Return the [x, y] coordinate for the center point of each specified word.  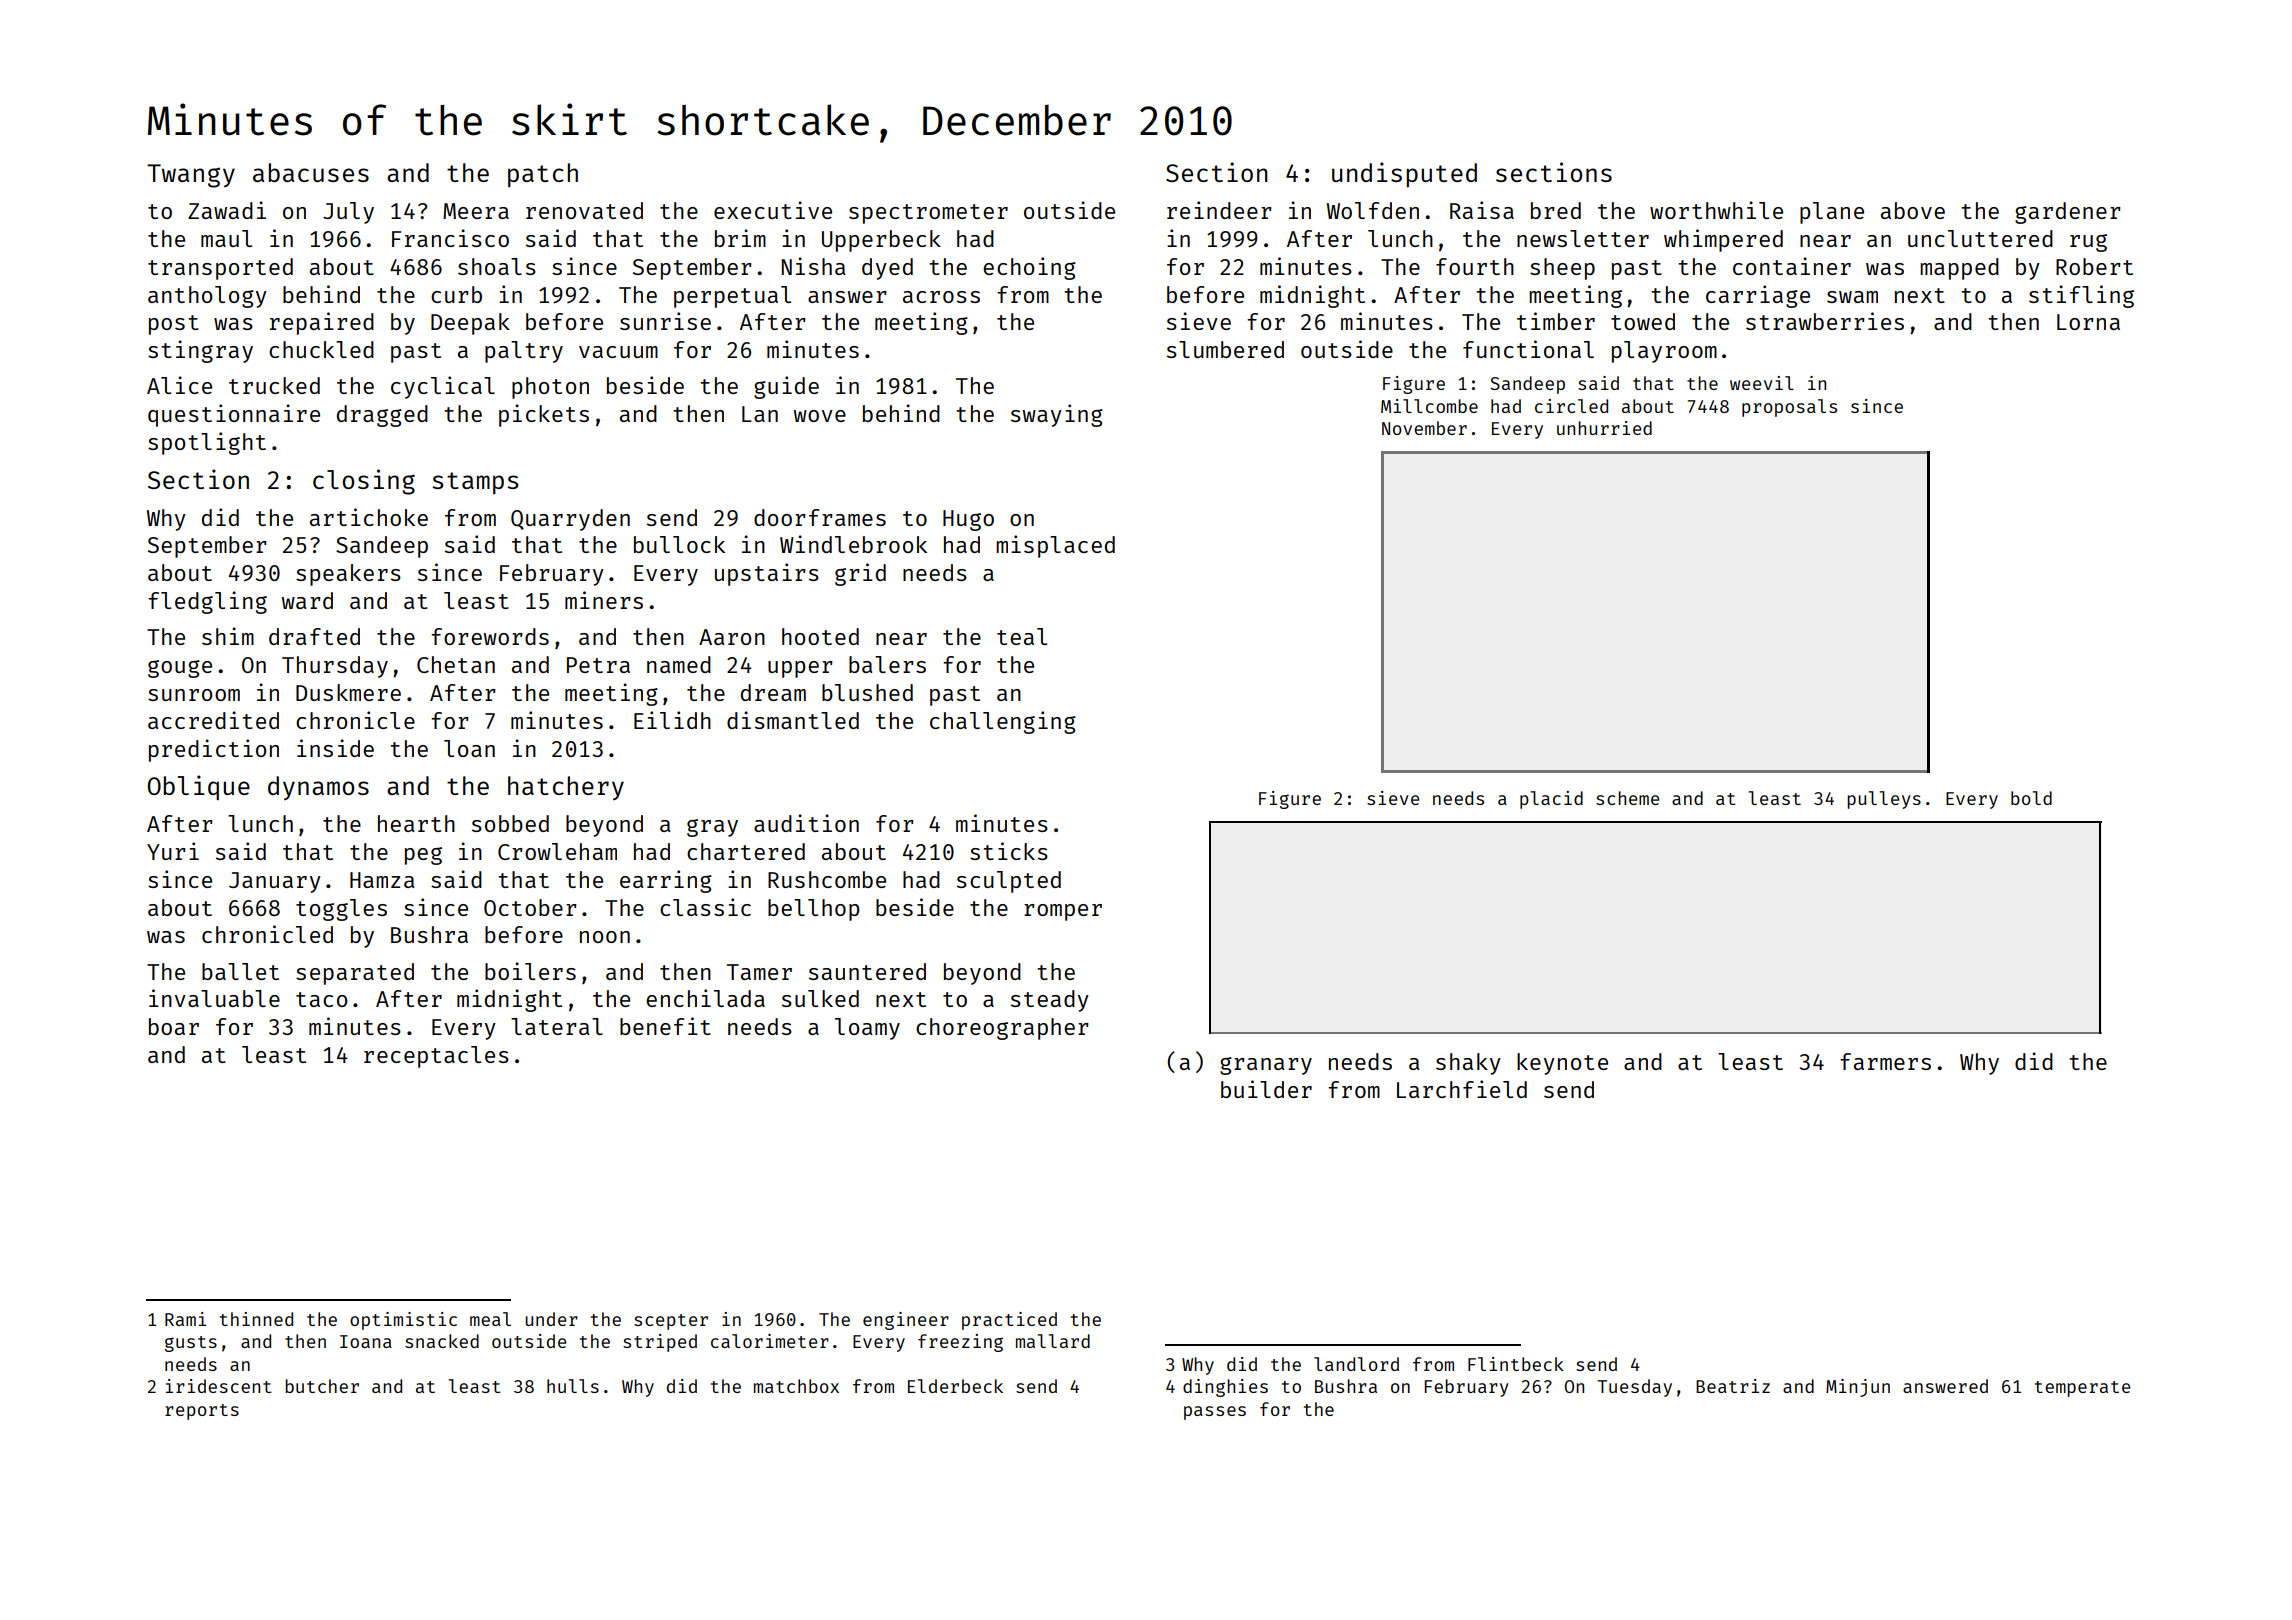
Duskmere [348, 692]
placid [1551, 800]
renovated [584, 210]
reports [202, 1412]
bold [2031, 798]
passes [1215, 1413]
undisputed [1404, 174]
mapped [1959, 269]
